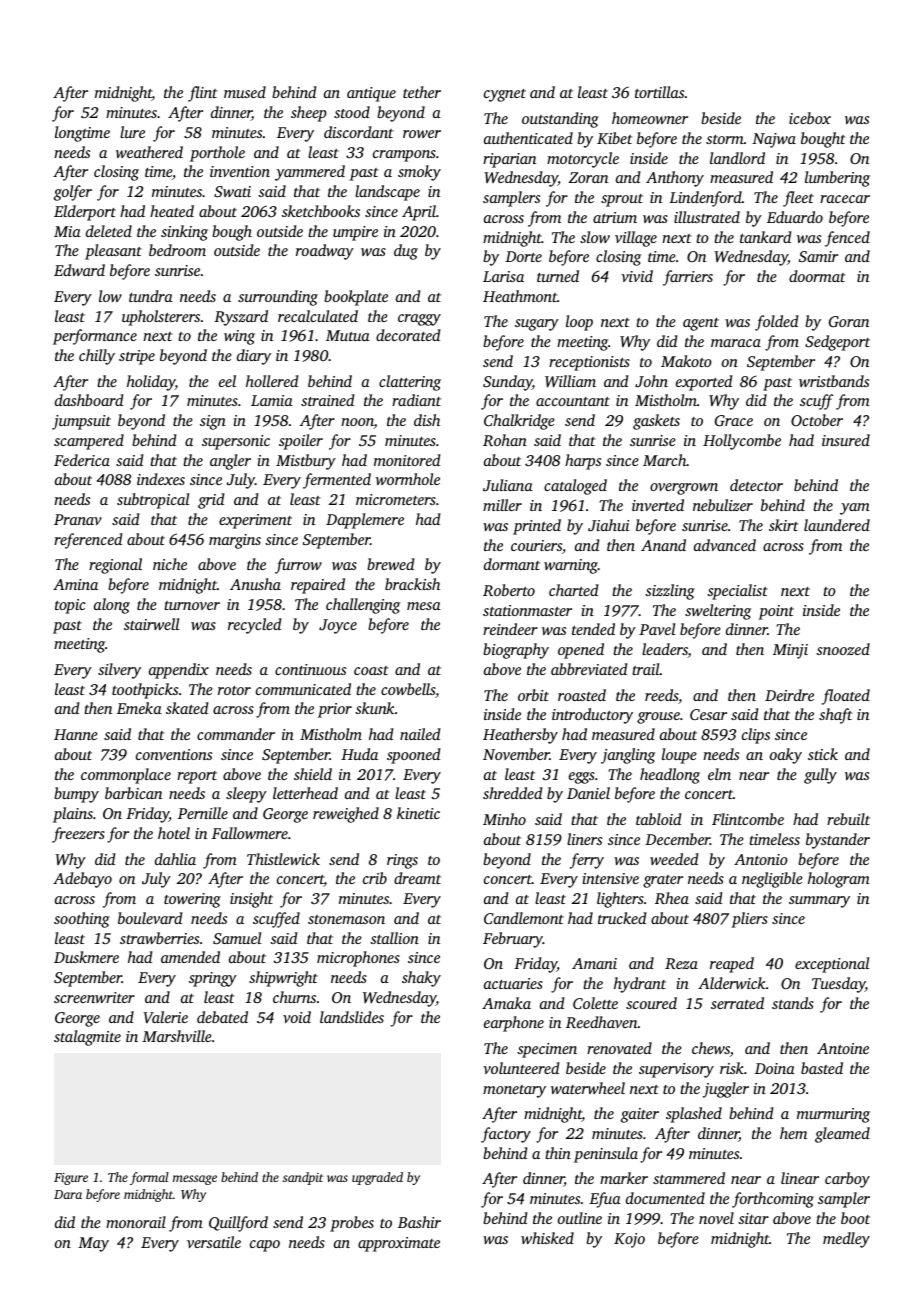  I want to click on Kojo, so click(629, 1240).
